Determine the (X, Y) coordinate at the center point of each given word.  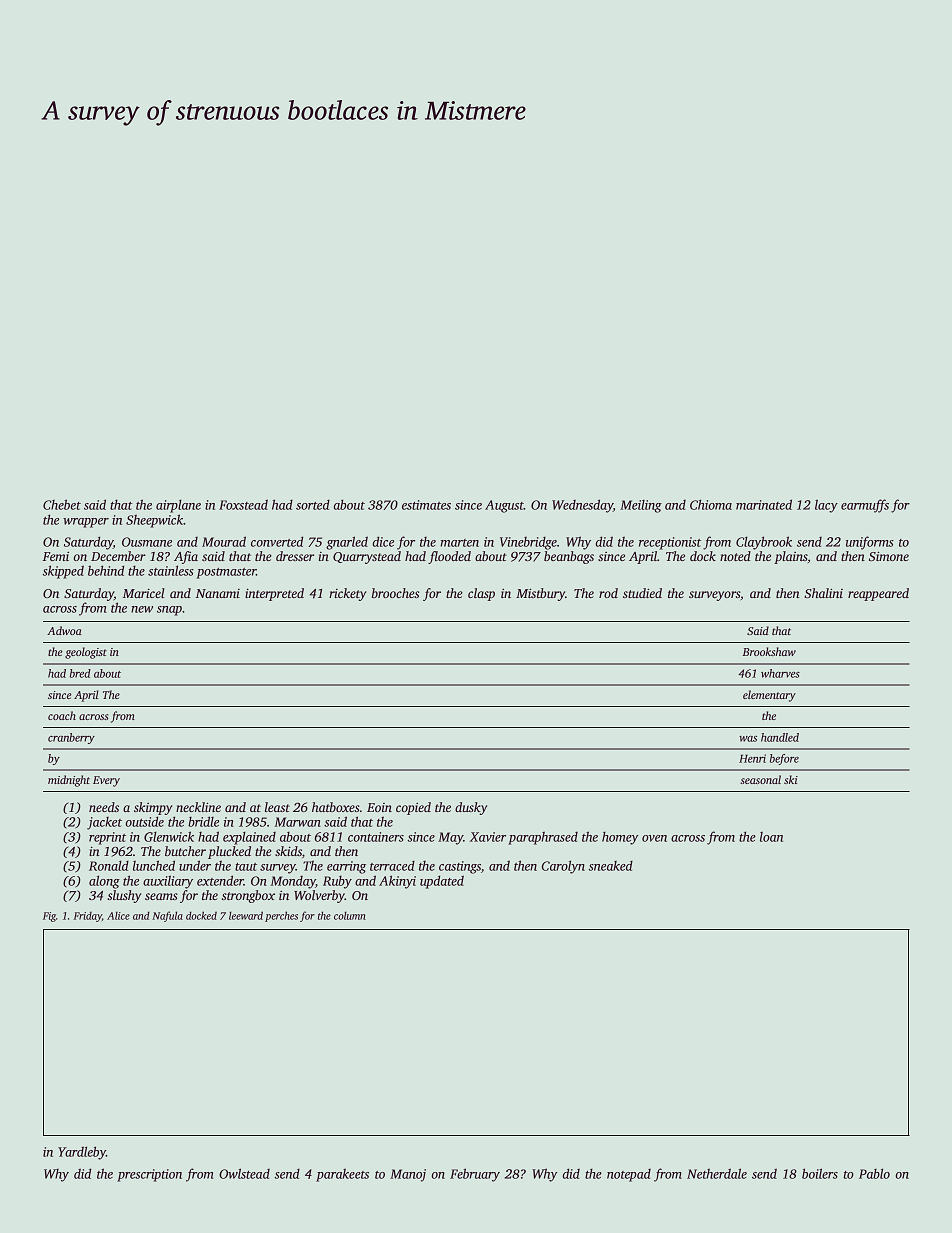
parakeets (342, 1175)
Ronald (109, 865)
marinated (764, 504)
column (350, 915)
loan (771, 837)
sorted (313, 505)
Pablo (874, 1173)
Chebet (62, 504)
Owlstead (244, 1173)
